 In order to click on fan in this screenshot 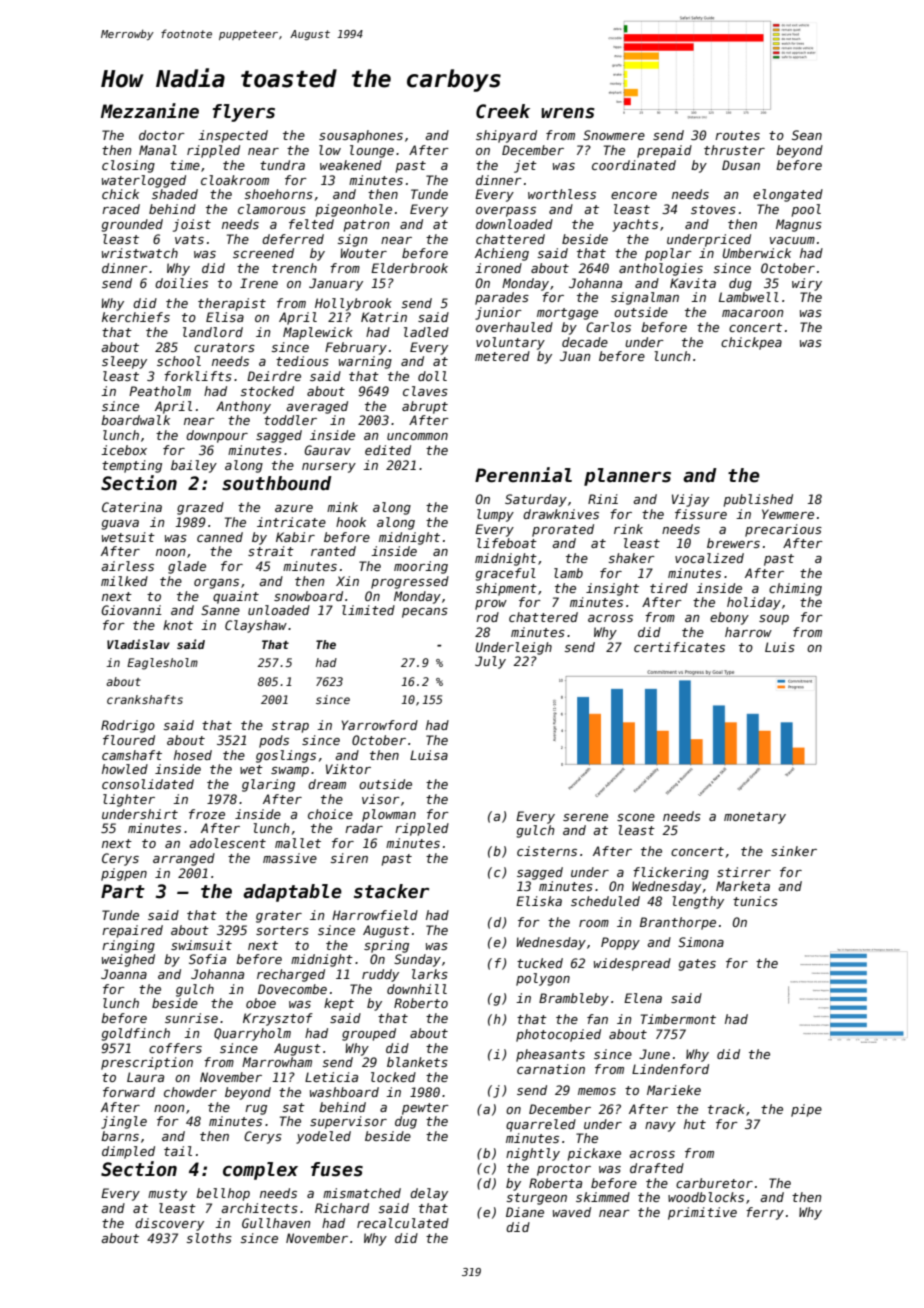, I will do `click(597, 1019)`.
